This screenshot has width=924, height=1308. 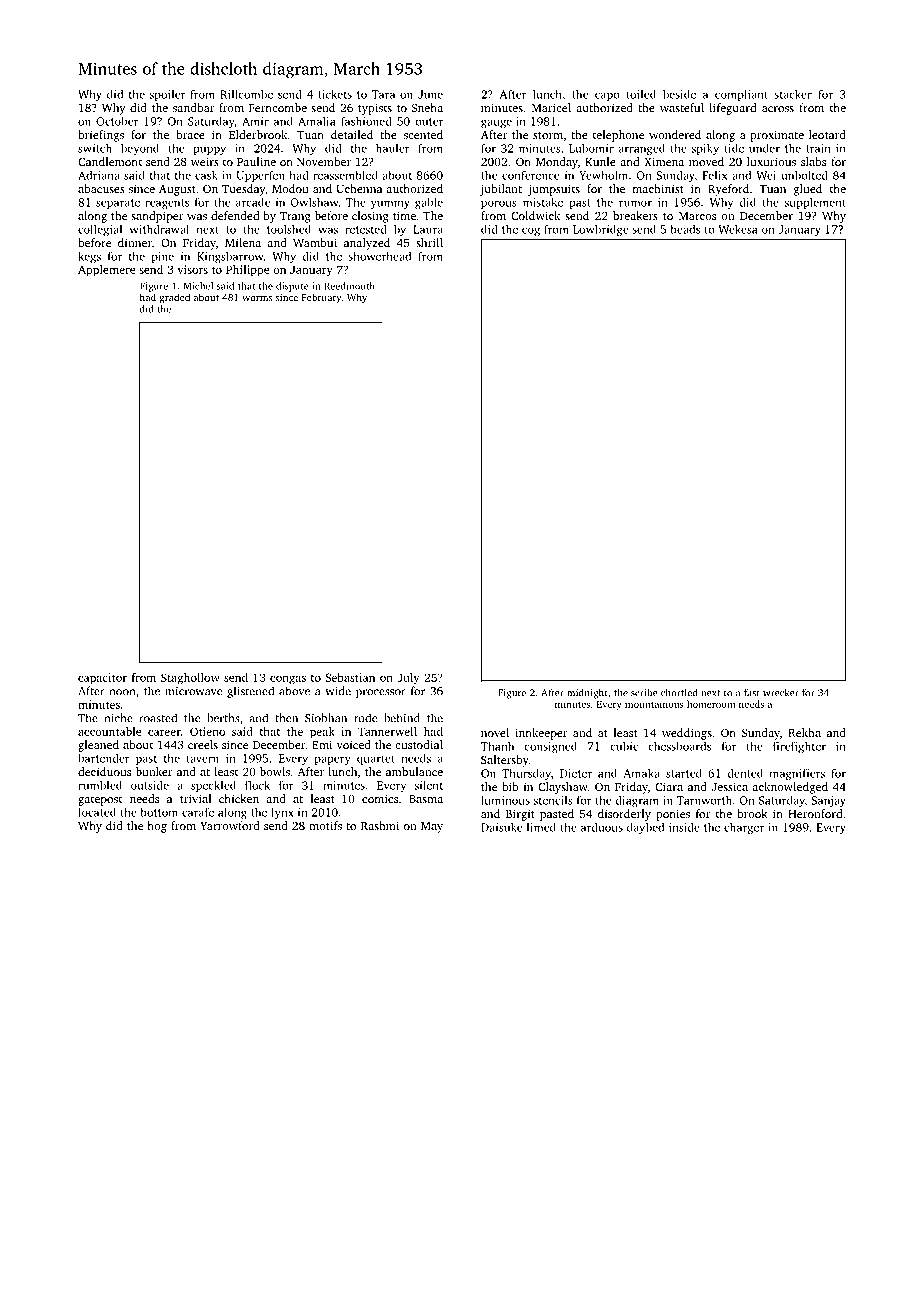 What do you see at coordinates (804, 175) in the screenshot?
I see `unbolted` at bounding box center [804, 175].
